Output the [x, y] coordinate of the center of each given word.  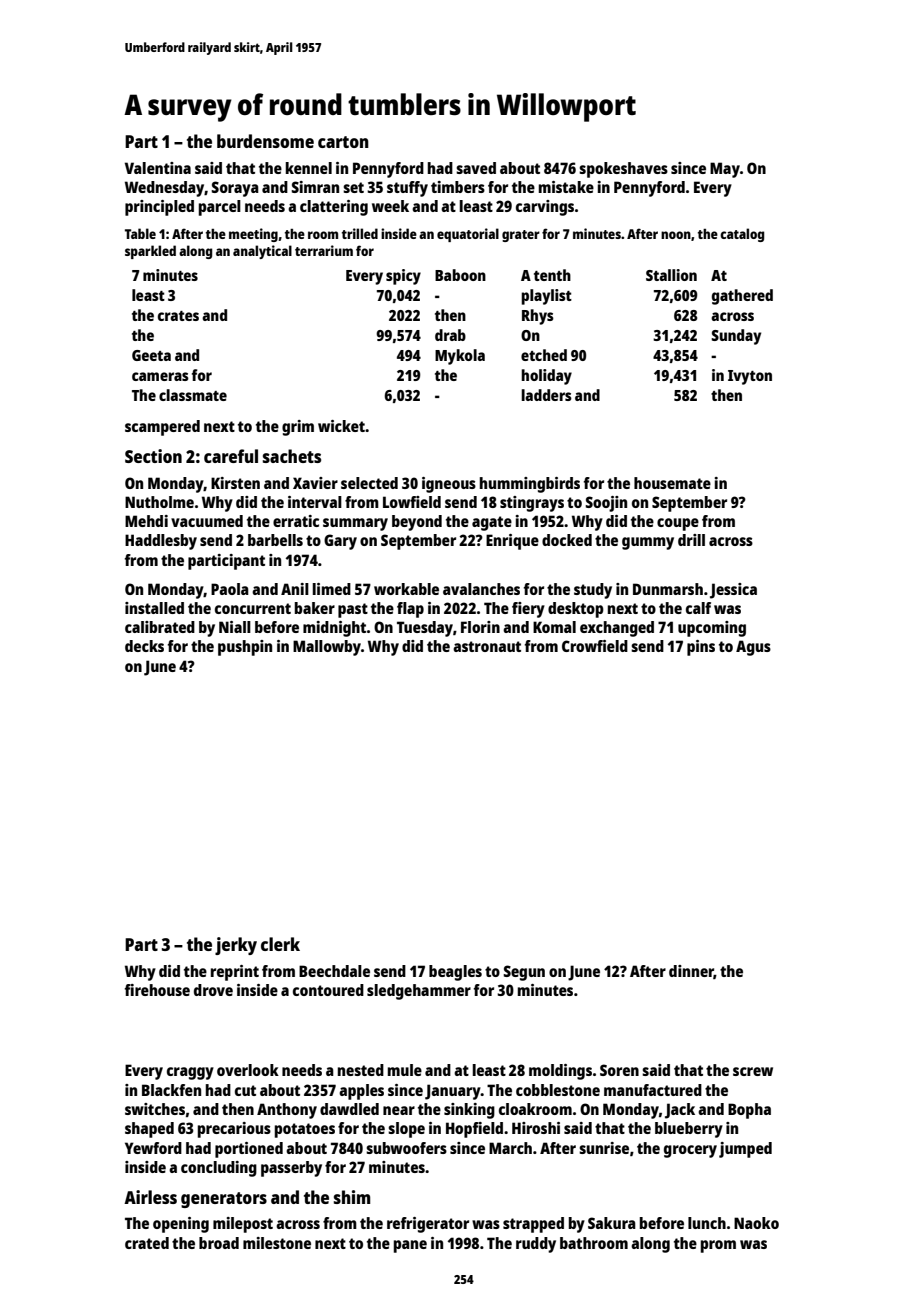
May [725, 170]
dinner [691, 972]
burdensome [265, 141]
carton [343, 142]
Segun [524, 973]
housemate [672, 483]
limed [332, 589]
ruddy [536, 1245]
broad [219, 1243]
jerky [236, 946]
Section [153, 456]
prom [718, 1246]
